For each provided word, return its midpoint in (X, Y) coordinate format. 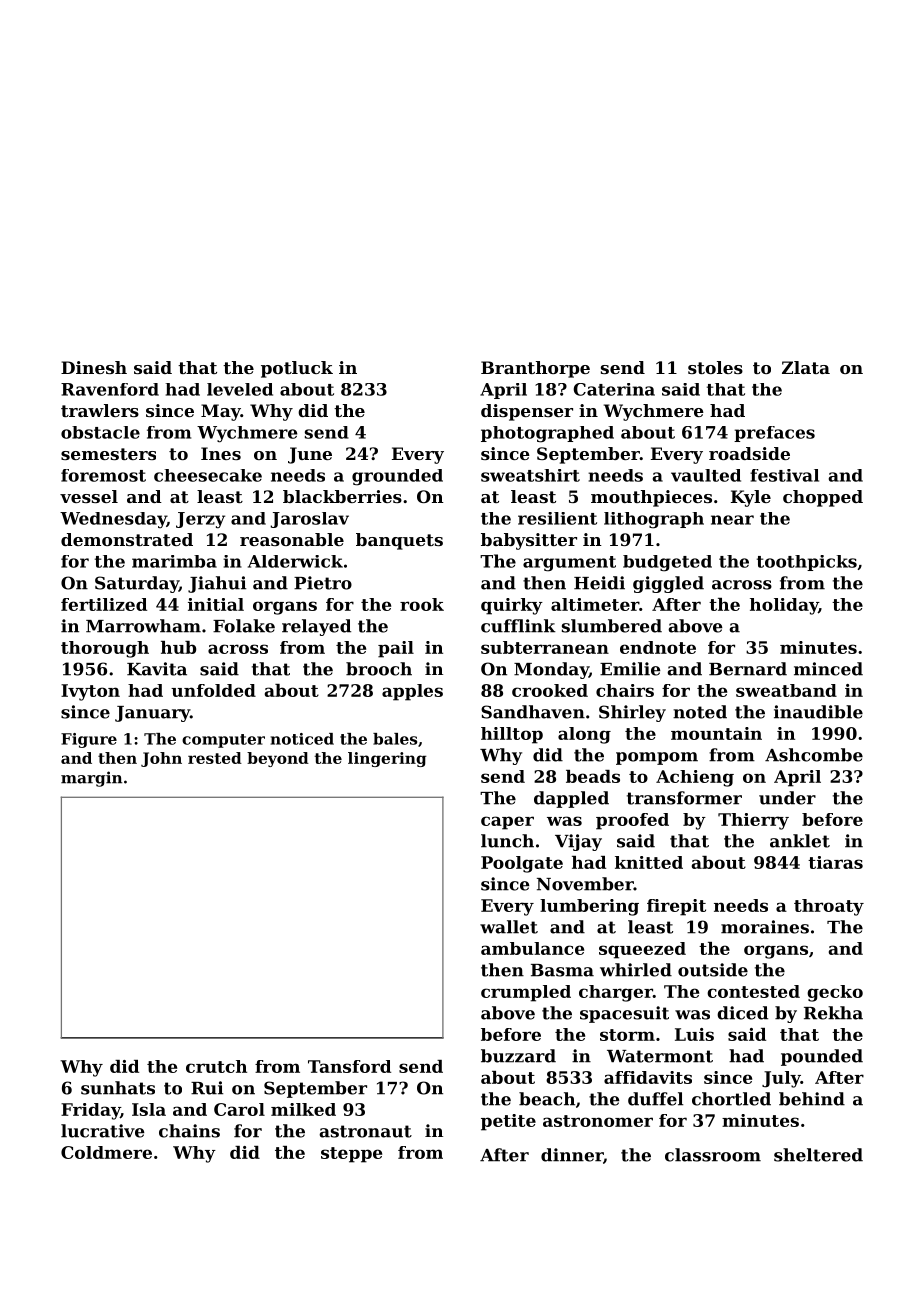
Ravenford (110, 389)
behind (812, 1099)
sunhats (118, 1088)
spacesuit (624, 1014)
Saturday (137, 584)
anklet (800, 841)
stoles (715, 367)
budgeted (667, 563)
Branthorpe (535, 369)
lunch (507, 841)
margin (91, 779)
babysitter (529, 541)
